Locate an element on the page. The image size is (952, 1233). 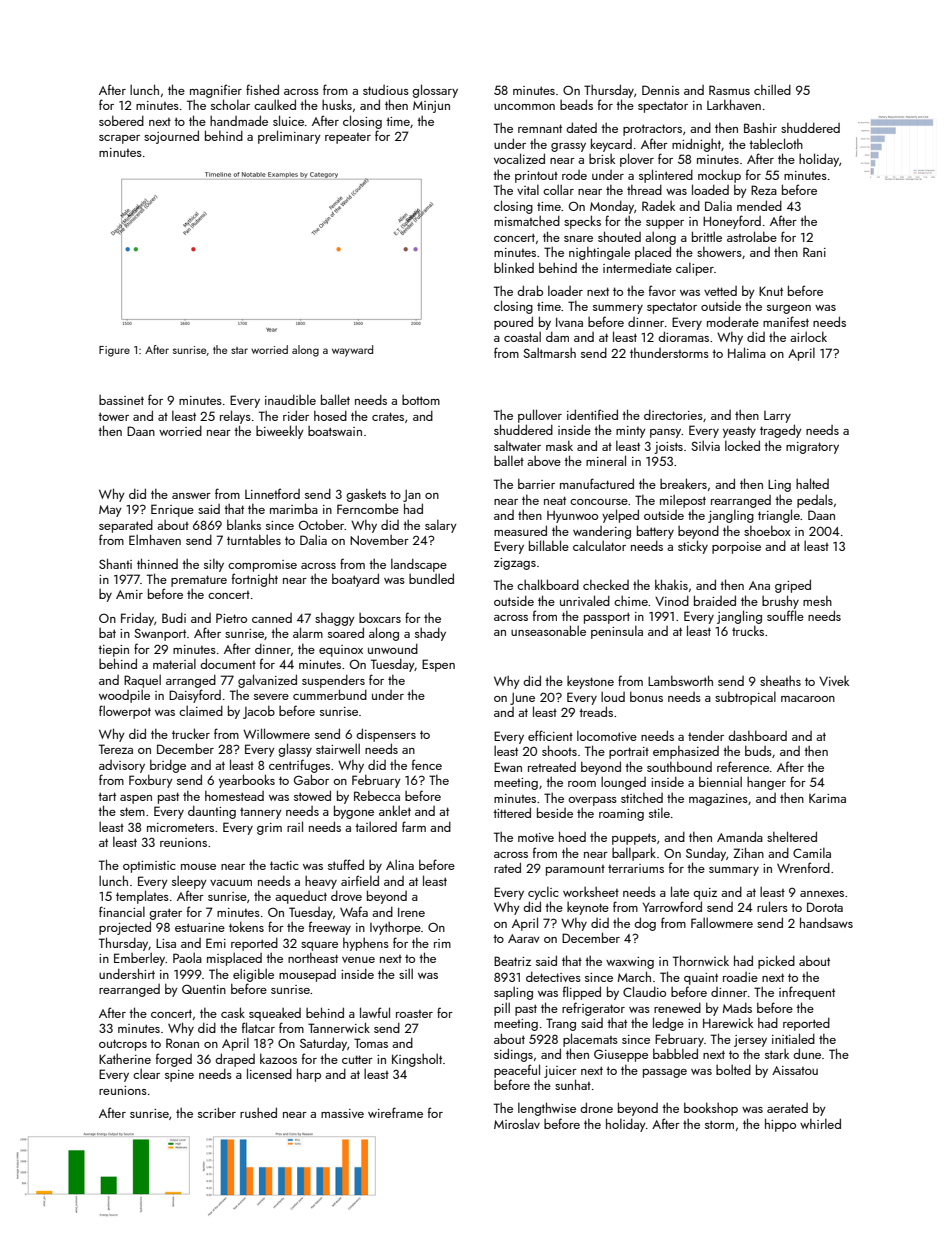
scriber is located at coordinates (217, 1112).
